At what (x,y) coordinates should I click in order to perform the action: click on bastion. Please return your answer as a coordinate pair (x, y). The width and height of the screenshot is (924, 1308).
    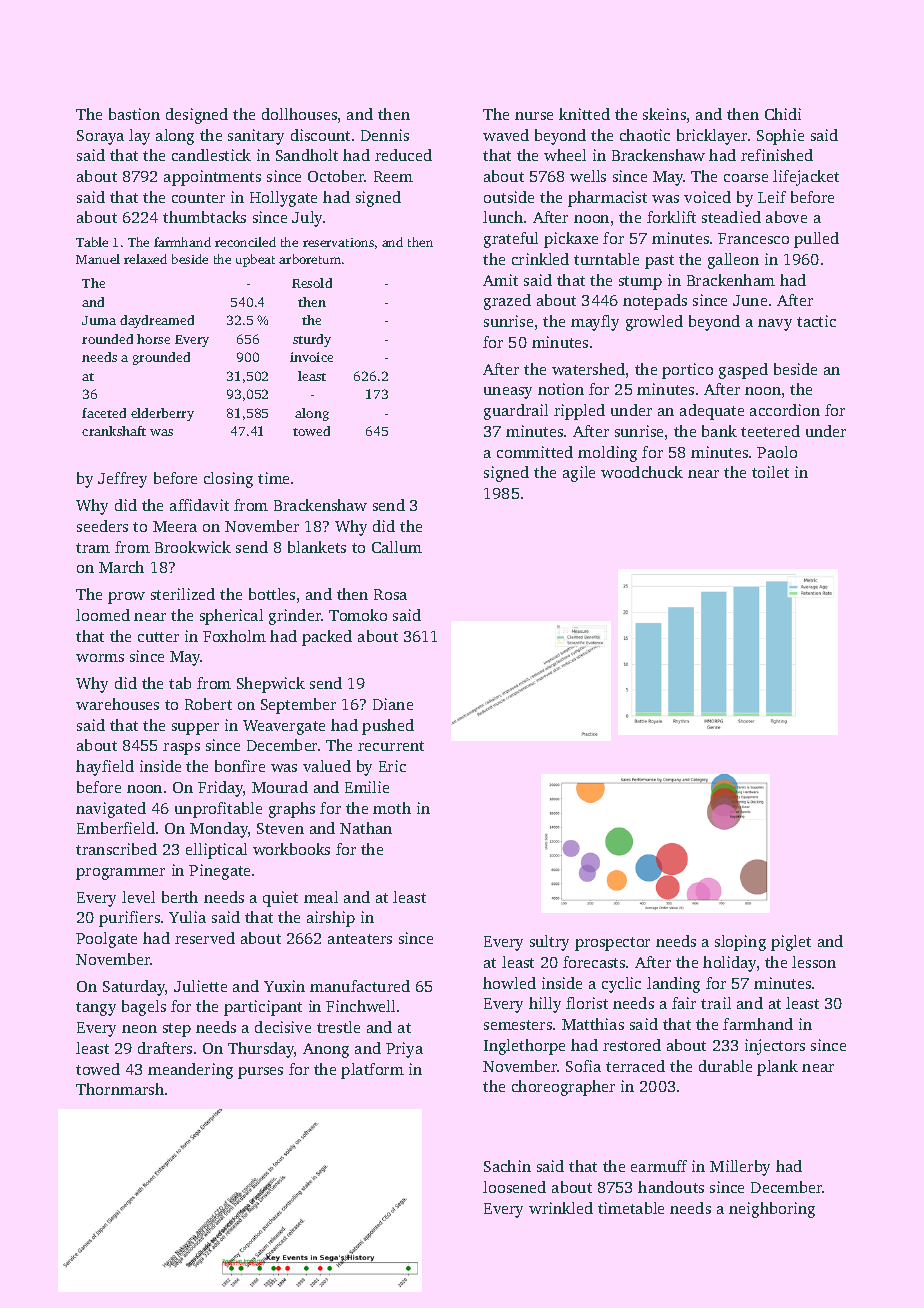
    Looking at the image, I should click on (134, 114).
